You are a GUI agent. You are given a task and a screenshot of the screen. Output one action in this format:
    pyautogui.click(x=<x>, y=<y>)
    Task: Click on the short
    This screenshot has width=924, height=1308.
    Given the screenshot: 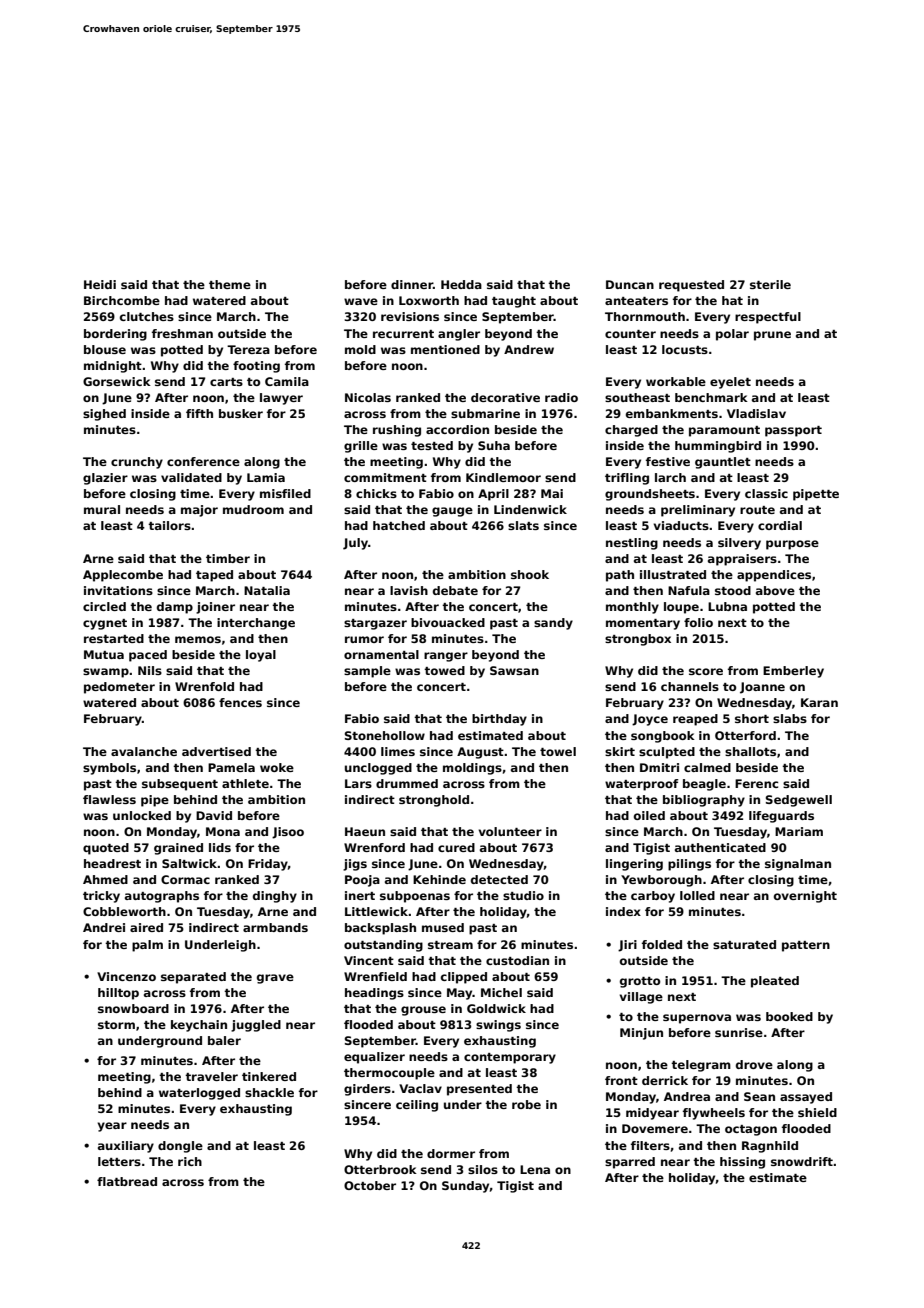 What is the action you would take?
    pyautogui.click(x=752, y=718)
